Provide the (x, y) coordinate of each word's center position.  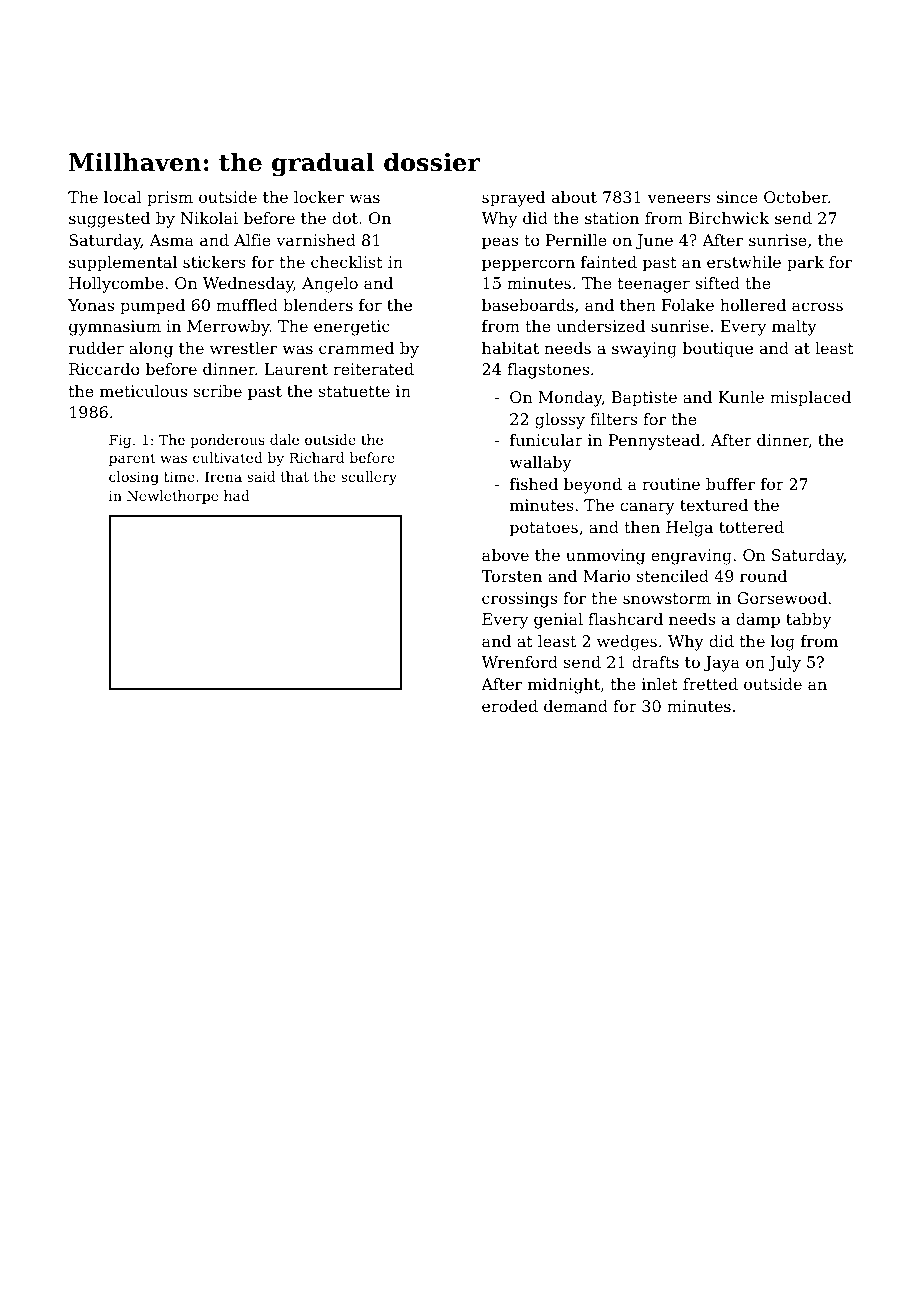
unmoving (605, 557)
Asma (171, 240)
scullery (369, 478)
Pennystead (654, 442)
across (817, 306)
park (805, 264)
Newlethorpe (172, 497)
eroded (510, 706)
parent (132, 459)
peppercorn (528, 265)
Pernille (576, 240)
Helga (689, 529)
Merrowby (228, 328)
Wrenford (519, 662)
